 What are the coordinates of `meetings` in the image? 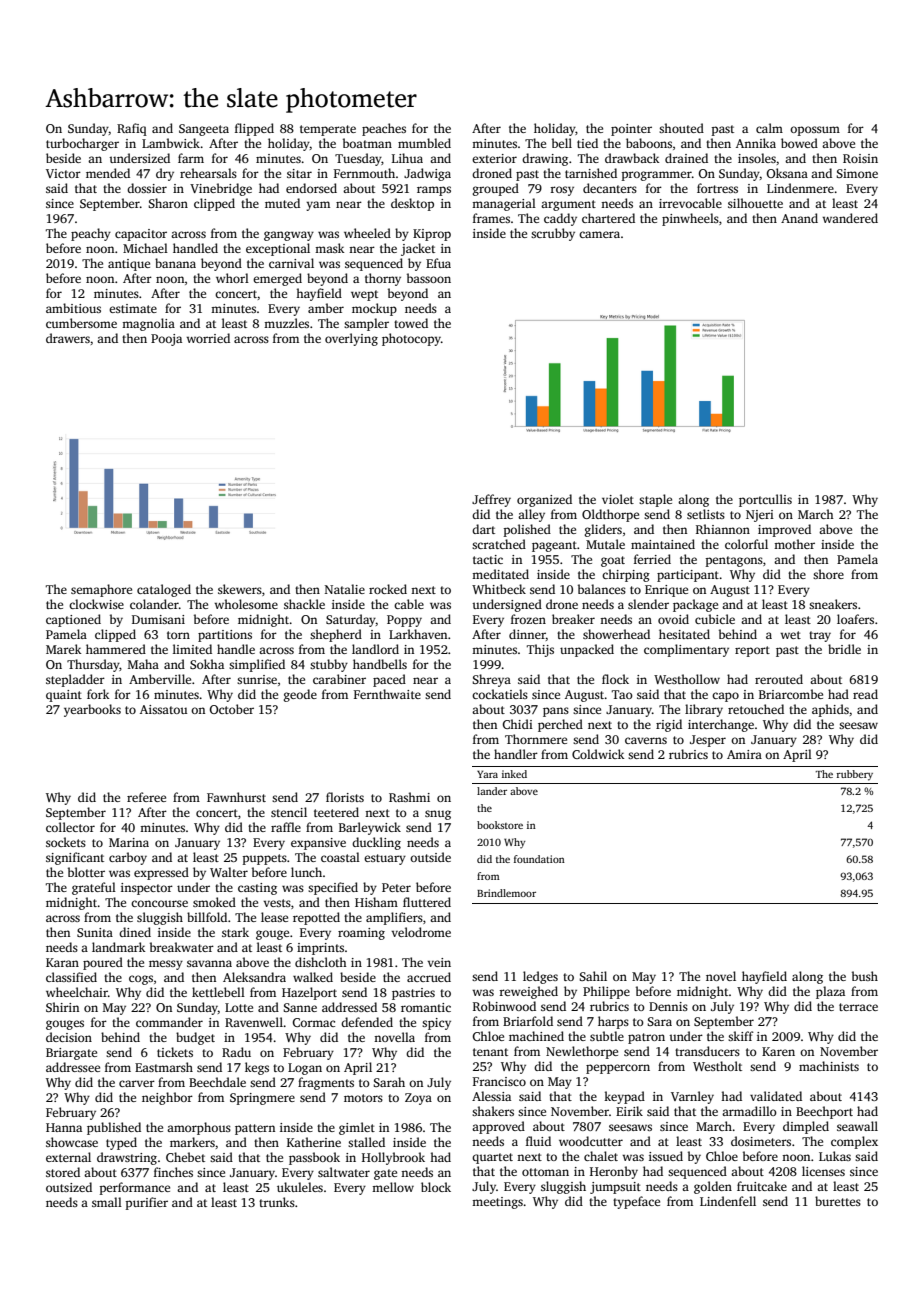 It's located at (497, 1203).
